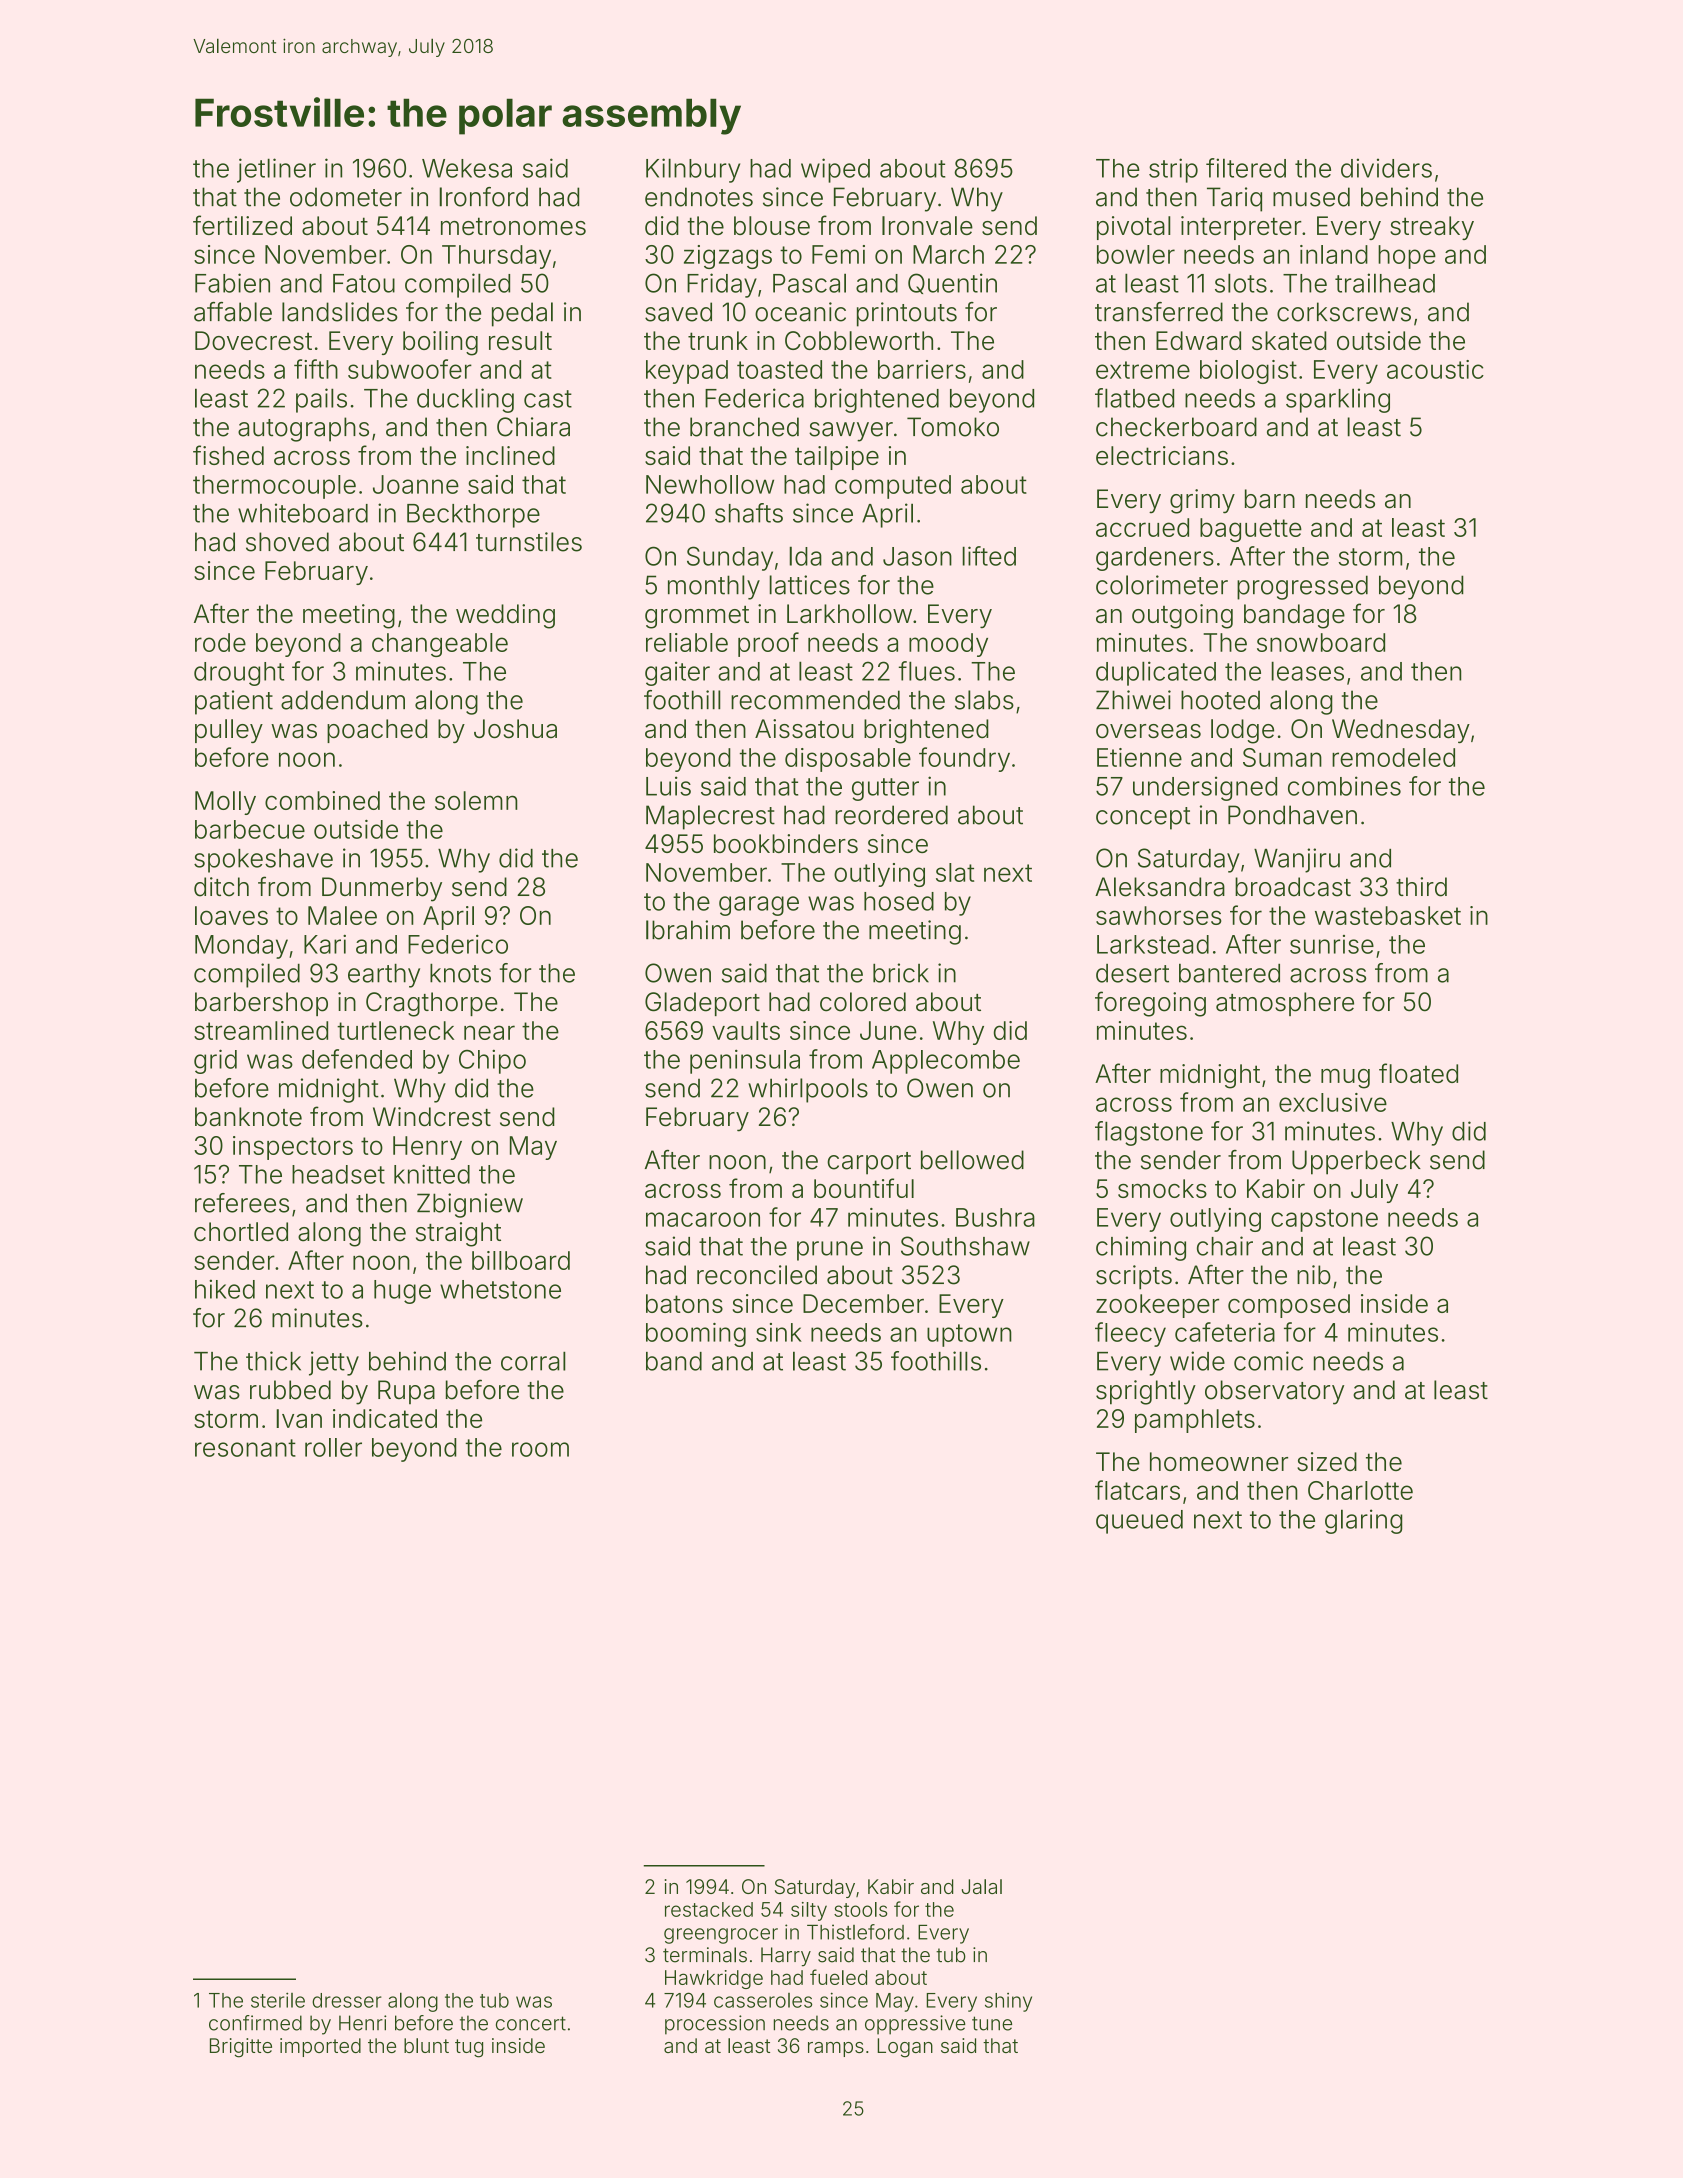  What do you see at coordinates (702, 1004) in the page?
I see `Gladeport` at bounding box center [702, 1004].
